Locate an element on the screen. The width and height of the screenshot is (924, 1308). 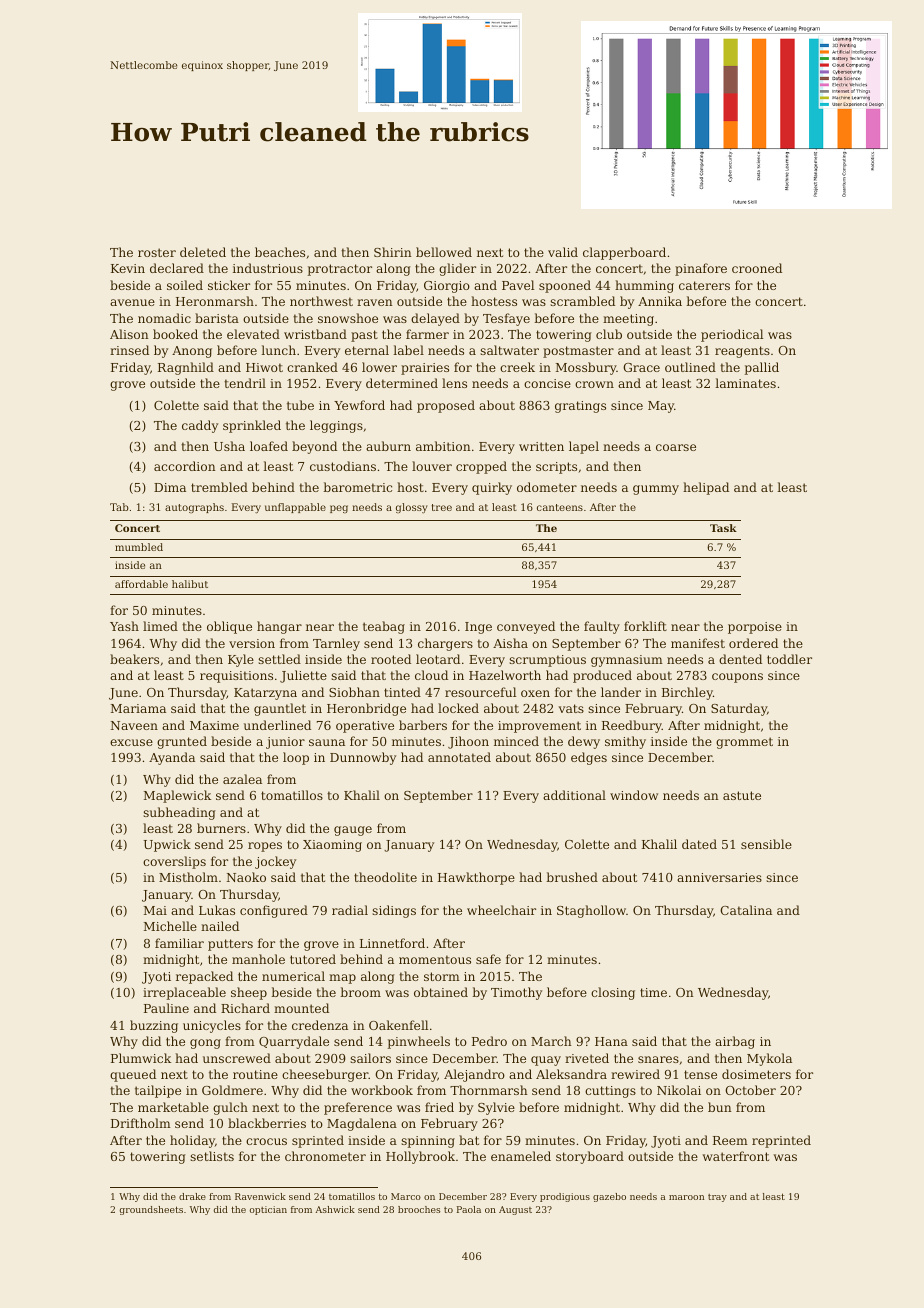
valid is located at coordinates (563, 252).
